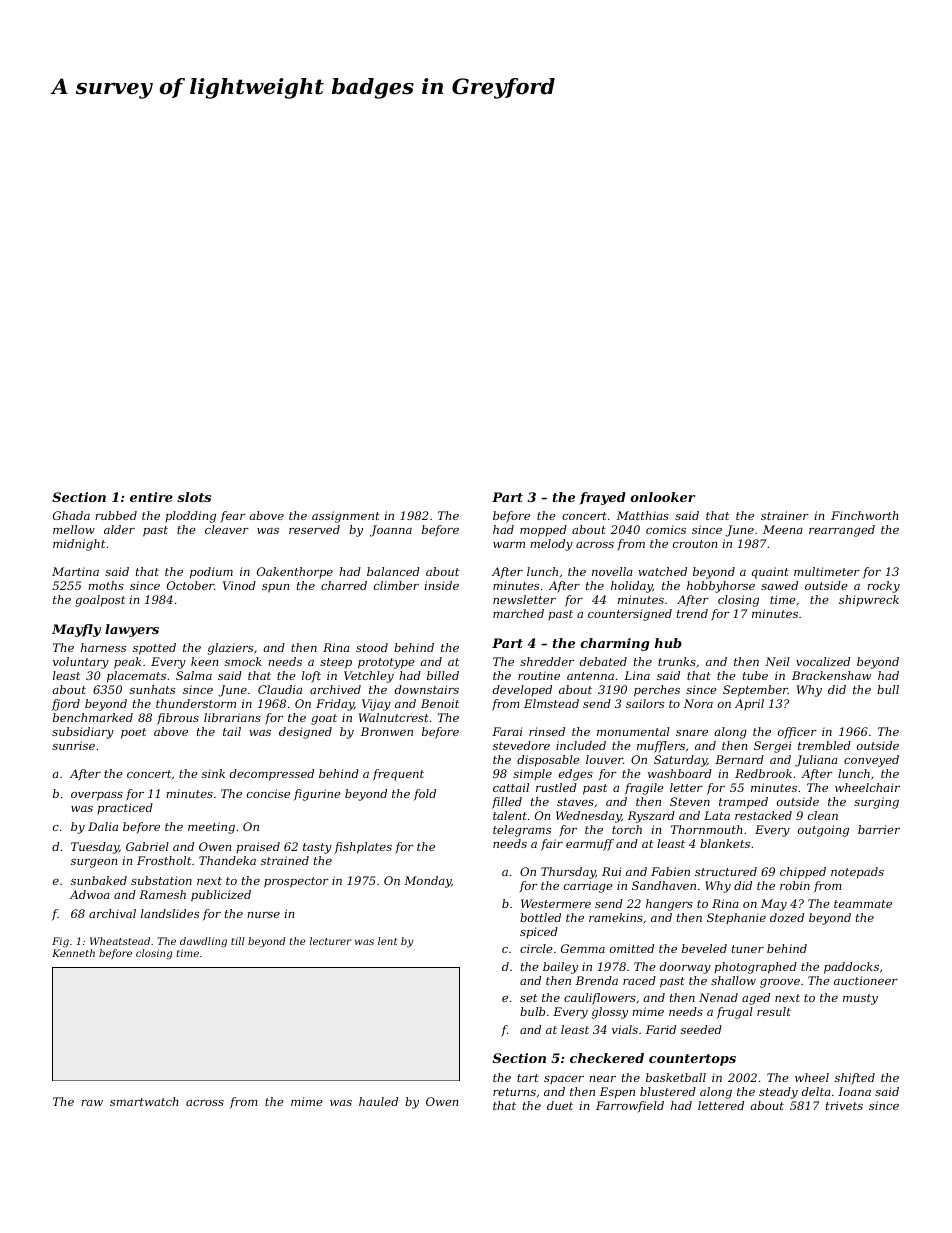 The height and width of the image is (1233, 952). I want to click on trivets, so click(844, 1105).
